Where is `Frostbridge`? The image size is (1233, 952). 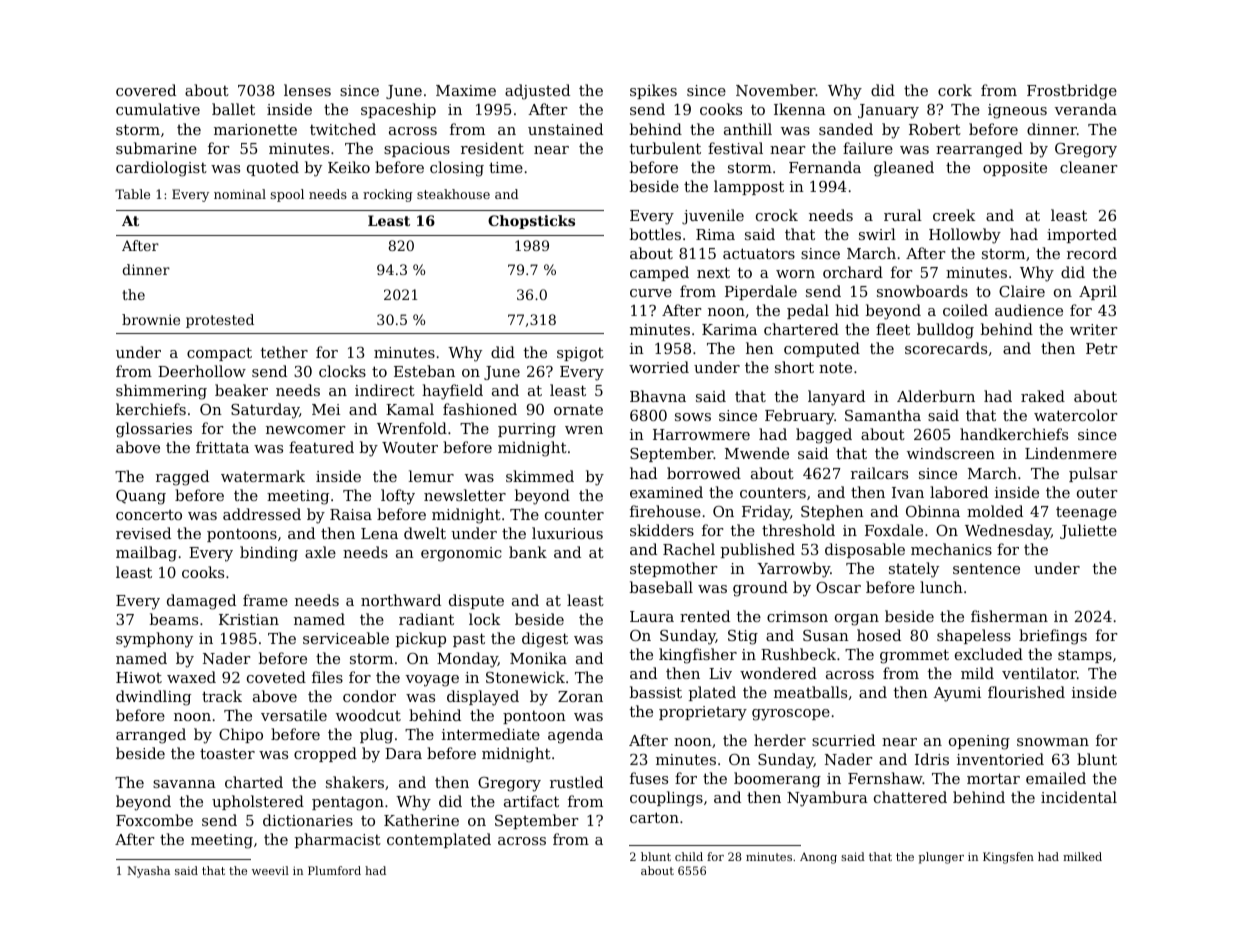 Frostbridge is located at coordinates (1072, 92).
